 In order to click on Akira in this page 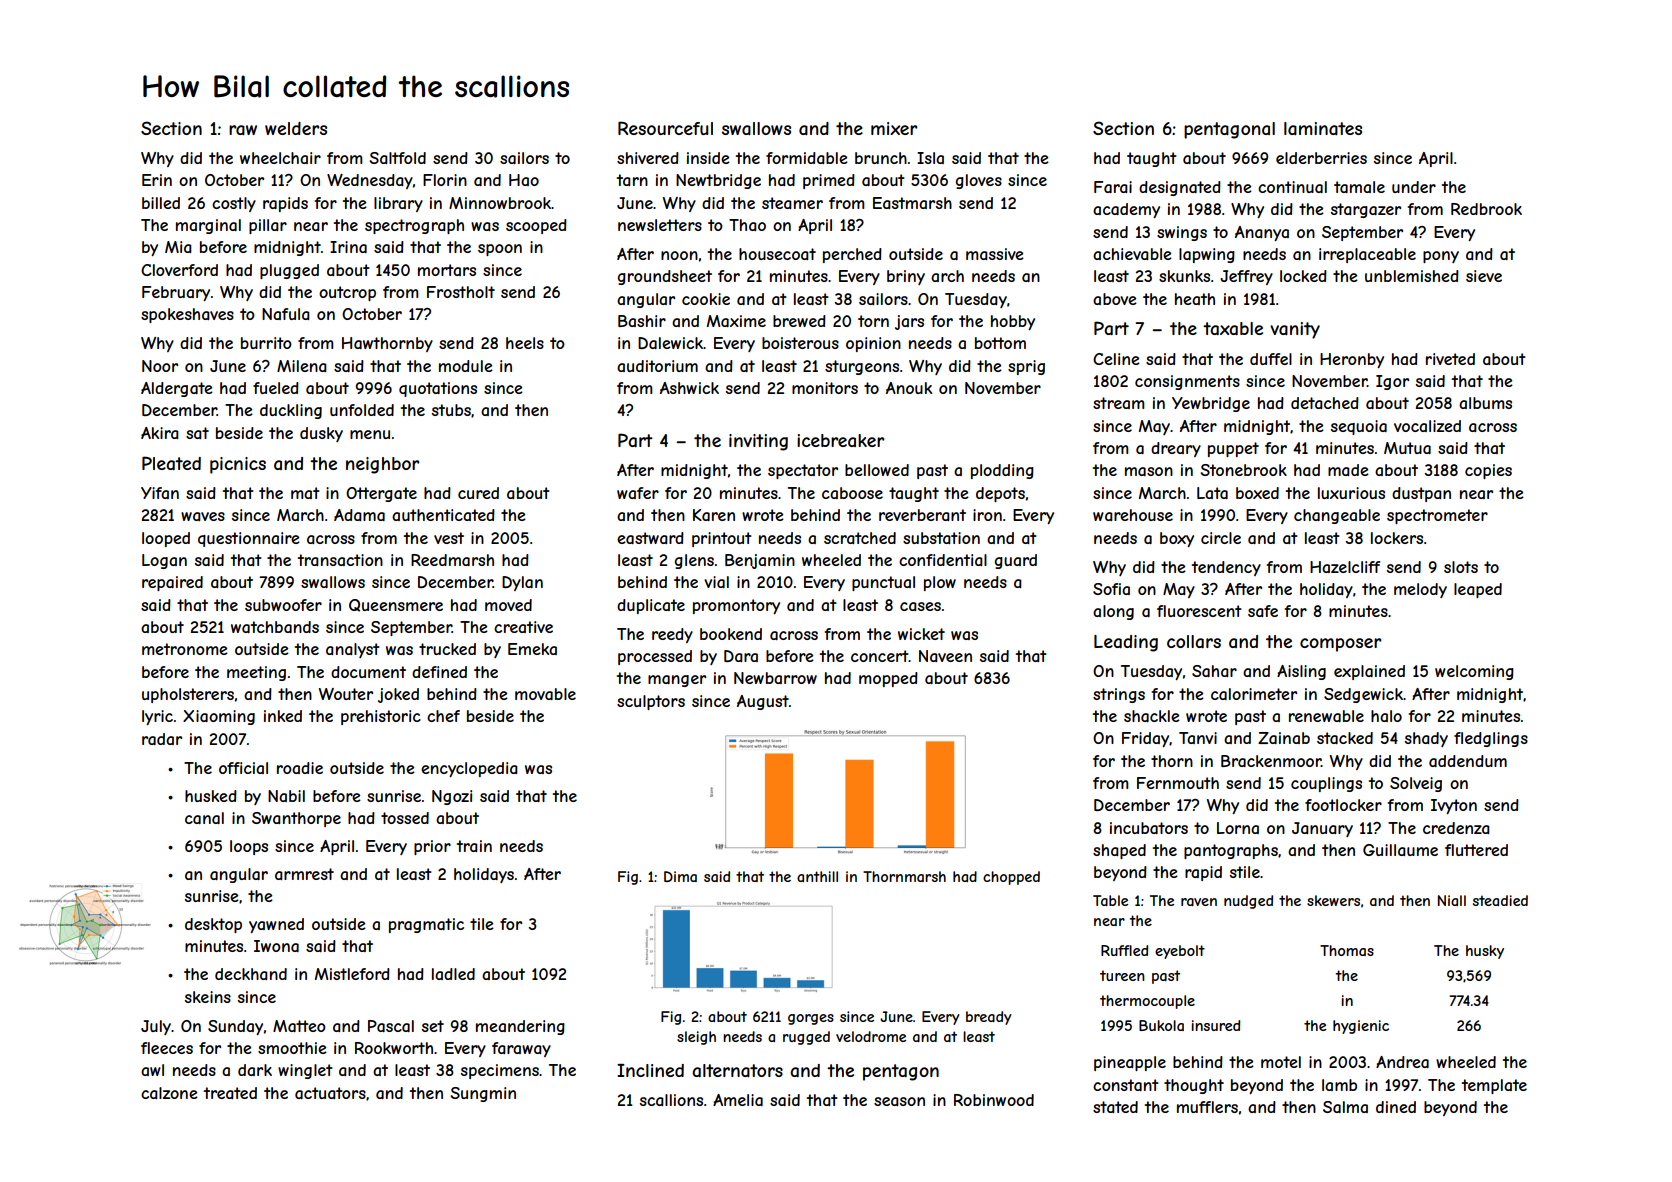, I will do `click(160, 433)`.
